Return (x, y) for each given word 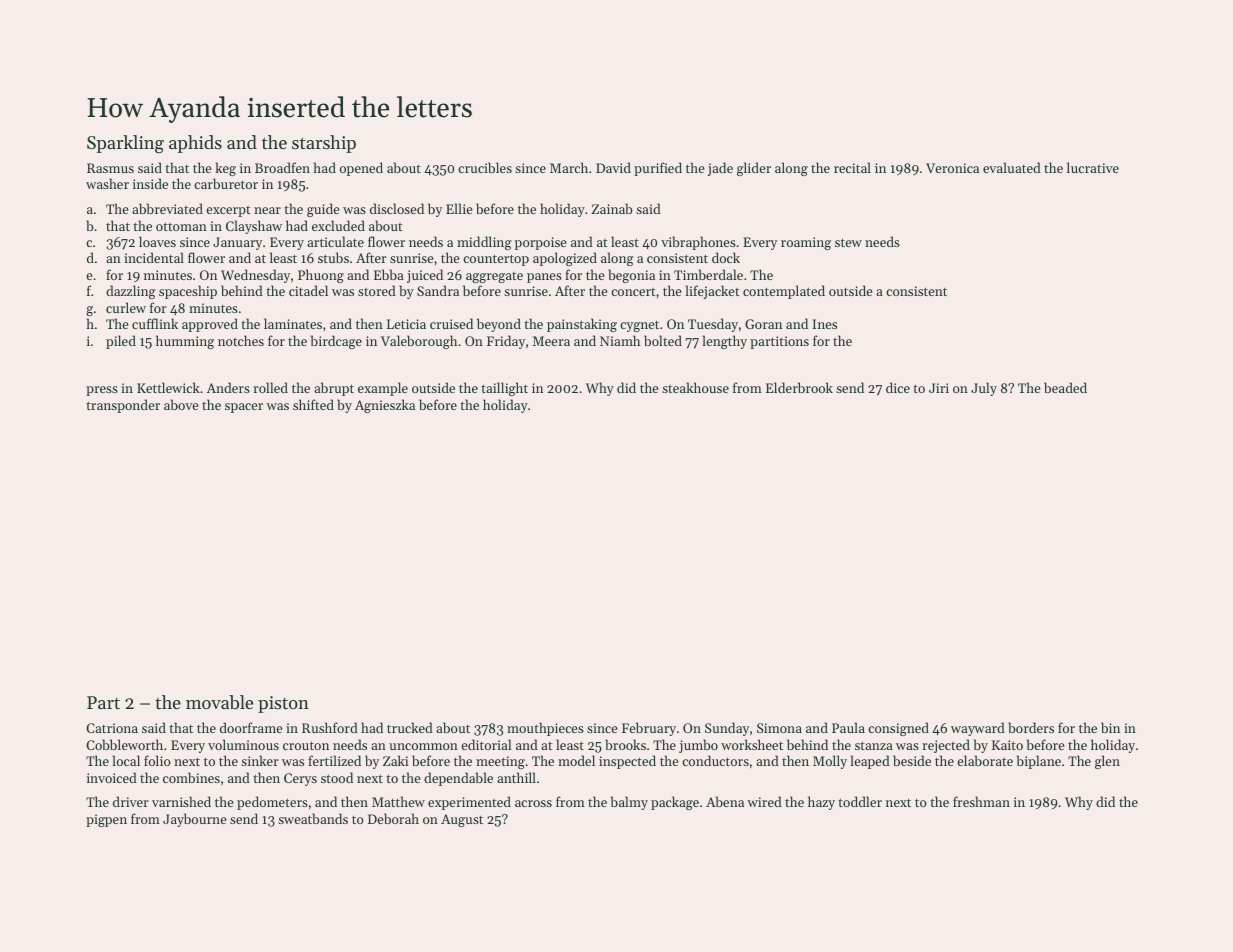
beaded (1065, 387)
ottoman (181, 226)
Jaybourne (195, 820)
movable (219, 702)
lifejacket (713, 292)
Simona (779, 728)
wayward (978, 729)
